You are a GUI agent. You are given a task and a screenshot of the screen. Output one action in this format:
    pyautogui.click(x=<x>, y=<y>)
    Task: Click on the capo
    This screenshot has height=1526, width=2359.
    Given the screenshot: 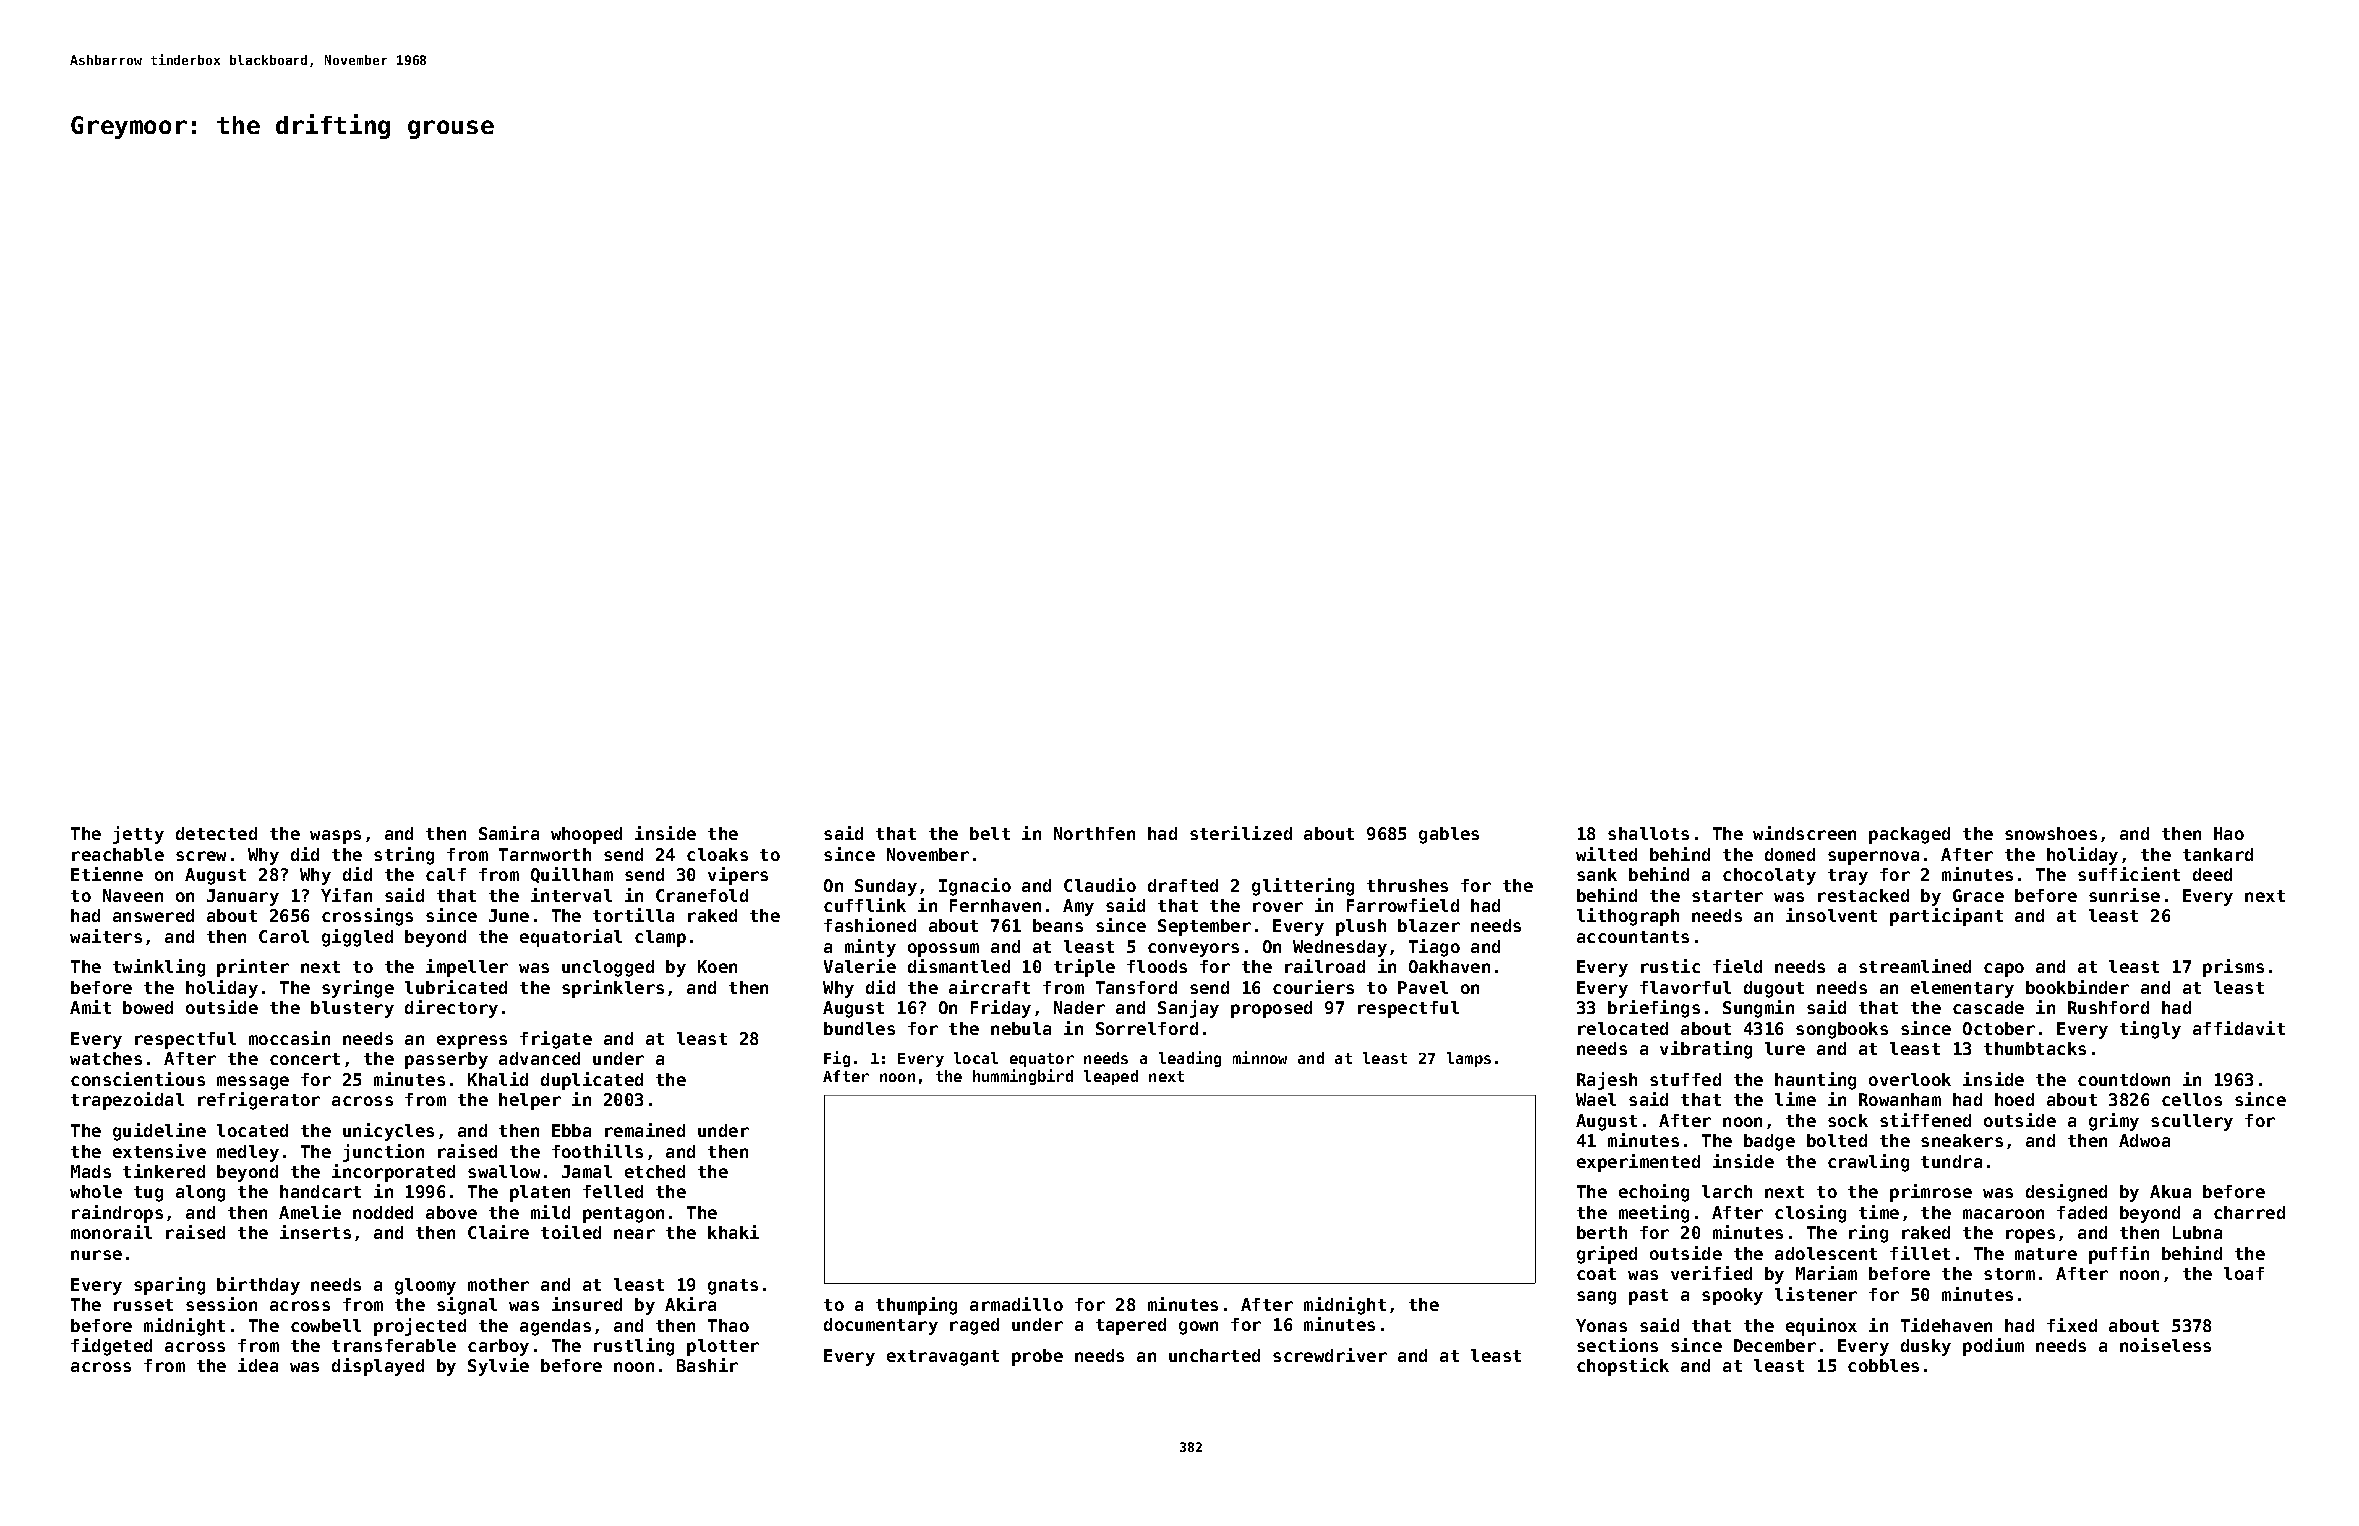 What is the action you would take?
    pyautogui.click(x=2004, y=970)
